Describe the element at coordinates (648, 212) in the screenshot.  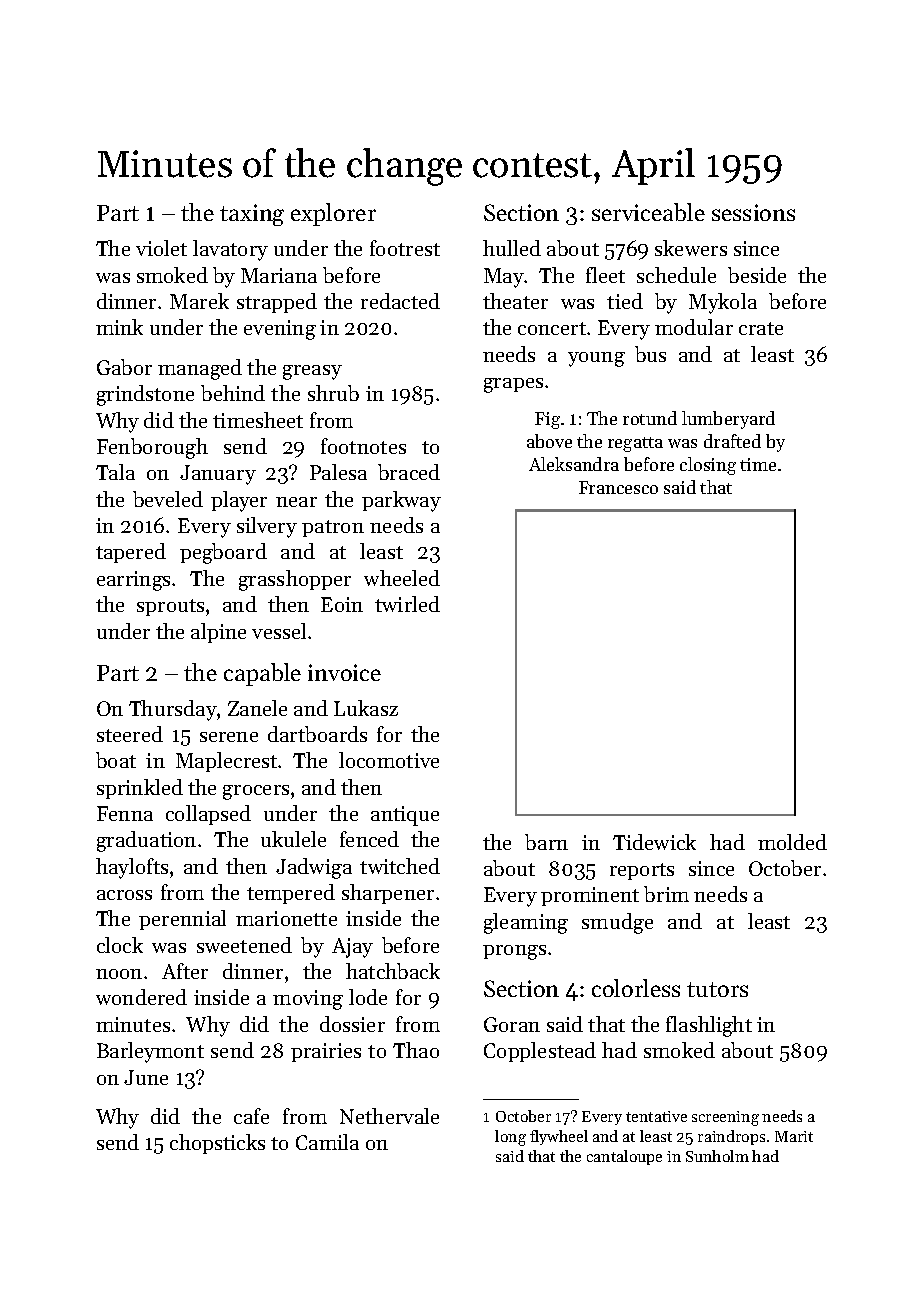
I see `serviceable` at that location.
